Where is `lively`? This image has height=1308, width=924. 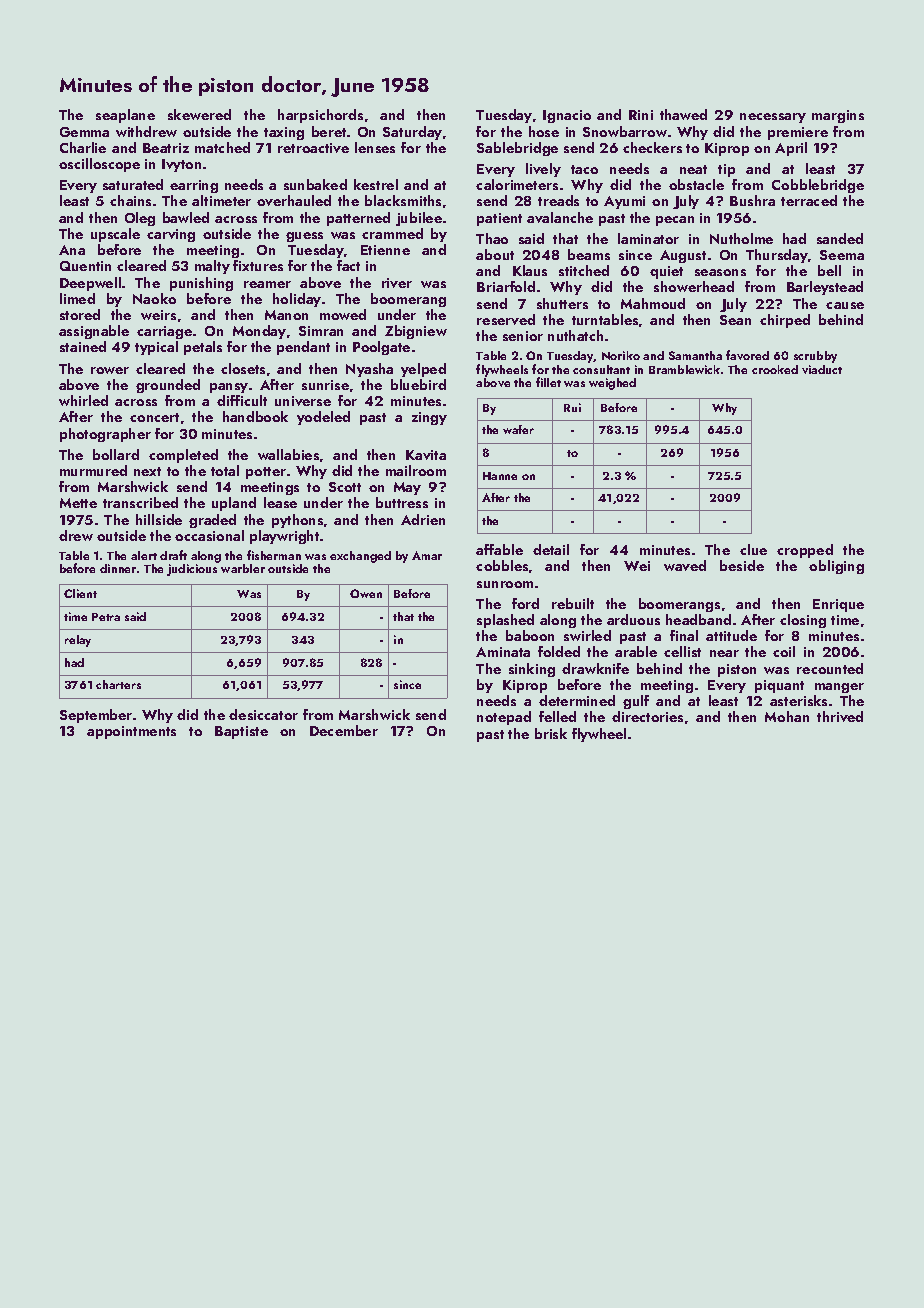 lively is located at coordinates (543, 170).
